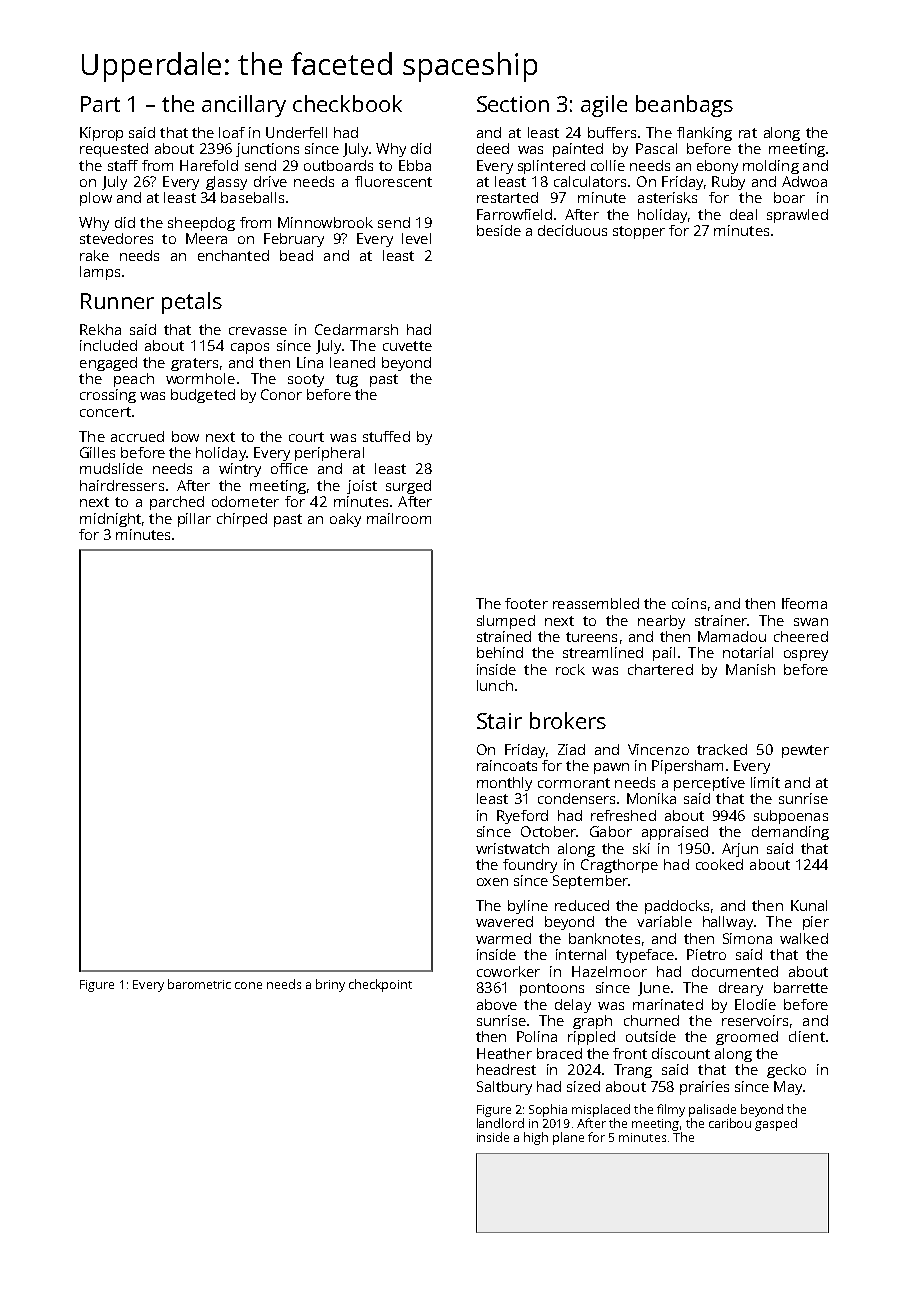 The image size is (908, 1316). Describe the element at coordinates (807, 1036) in the document. I see `client` at that location.
